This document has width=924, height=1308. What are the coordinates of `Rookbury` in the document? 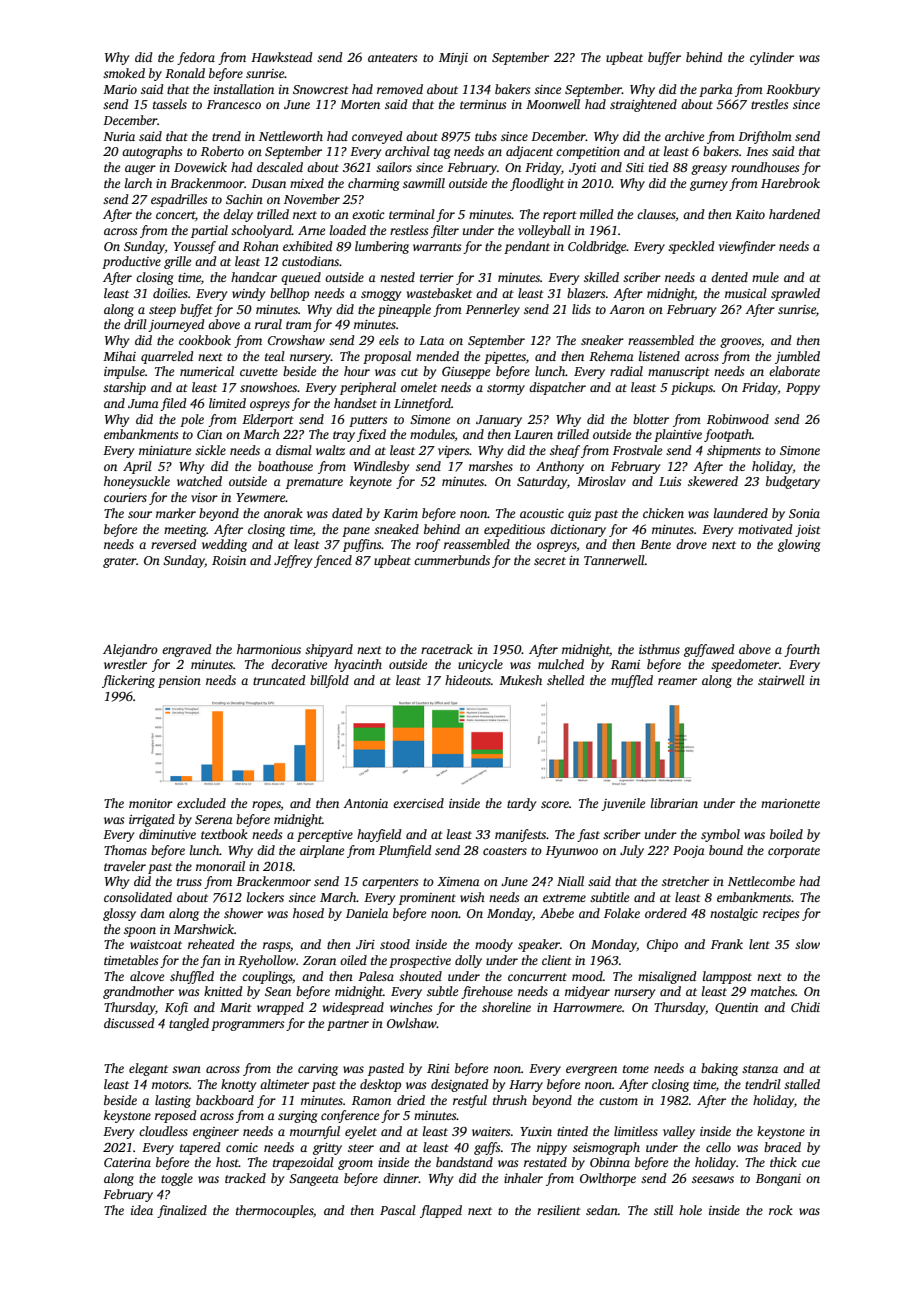 It's located at (793, 90).
